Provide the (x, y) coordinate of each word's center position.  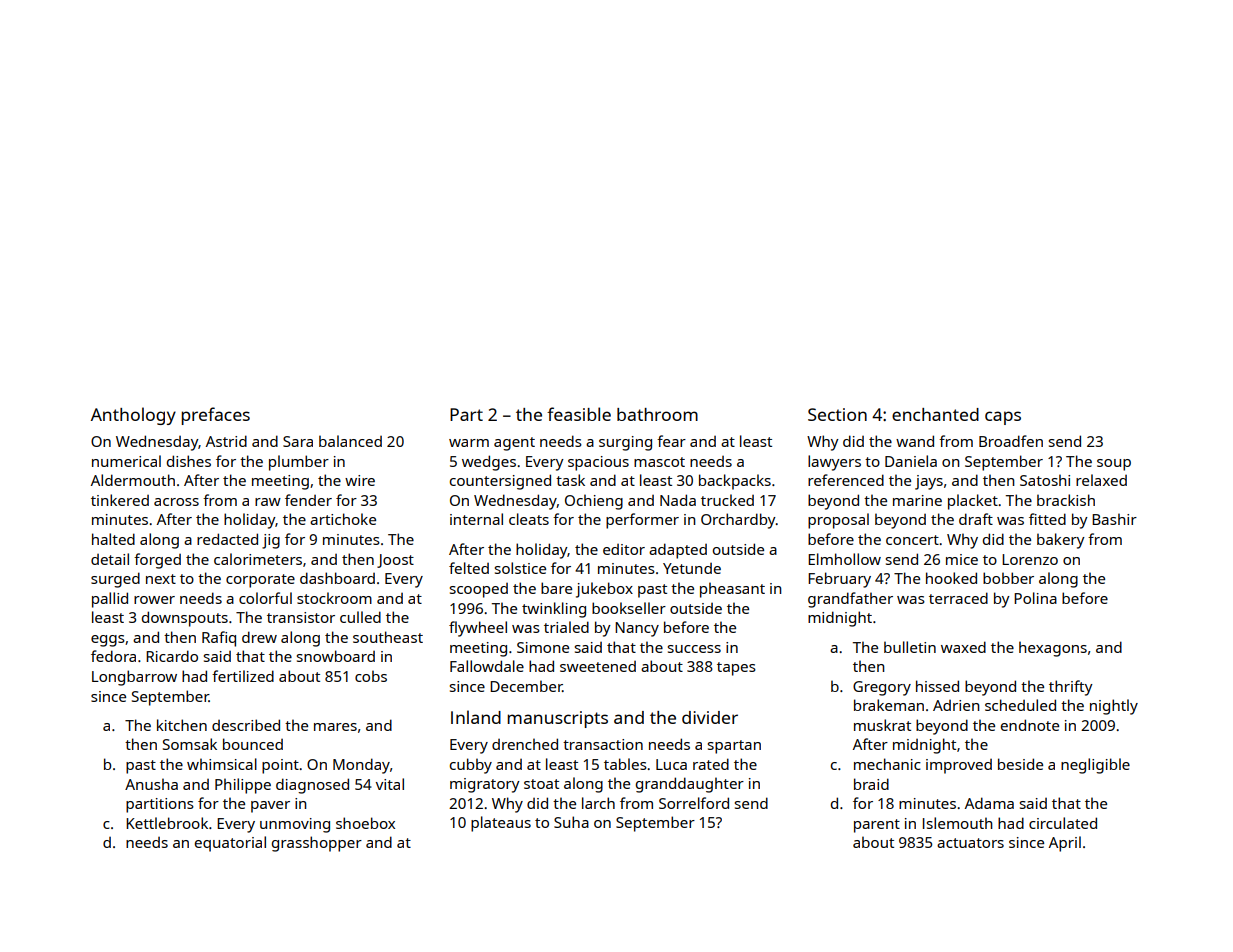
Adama (989, 803)
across (176, 502)
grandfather (850, 600)
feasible (579, 414)
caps (1003, 418)
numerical (126, 461)
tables (625, 764)
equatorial (230, 844)
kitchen (182, 725)
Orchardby (738, 521)
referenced (846, 480)
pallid (110, 600)
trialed (566, 627)
